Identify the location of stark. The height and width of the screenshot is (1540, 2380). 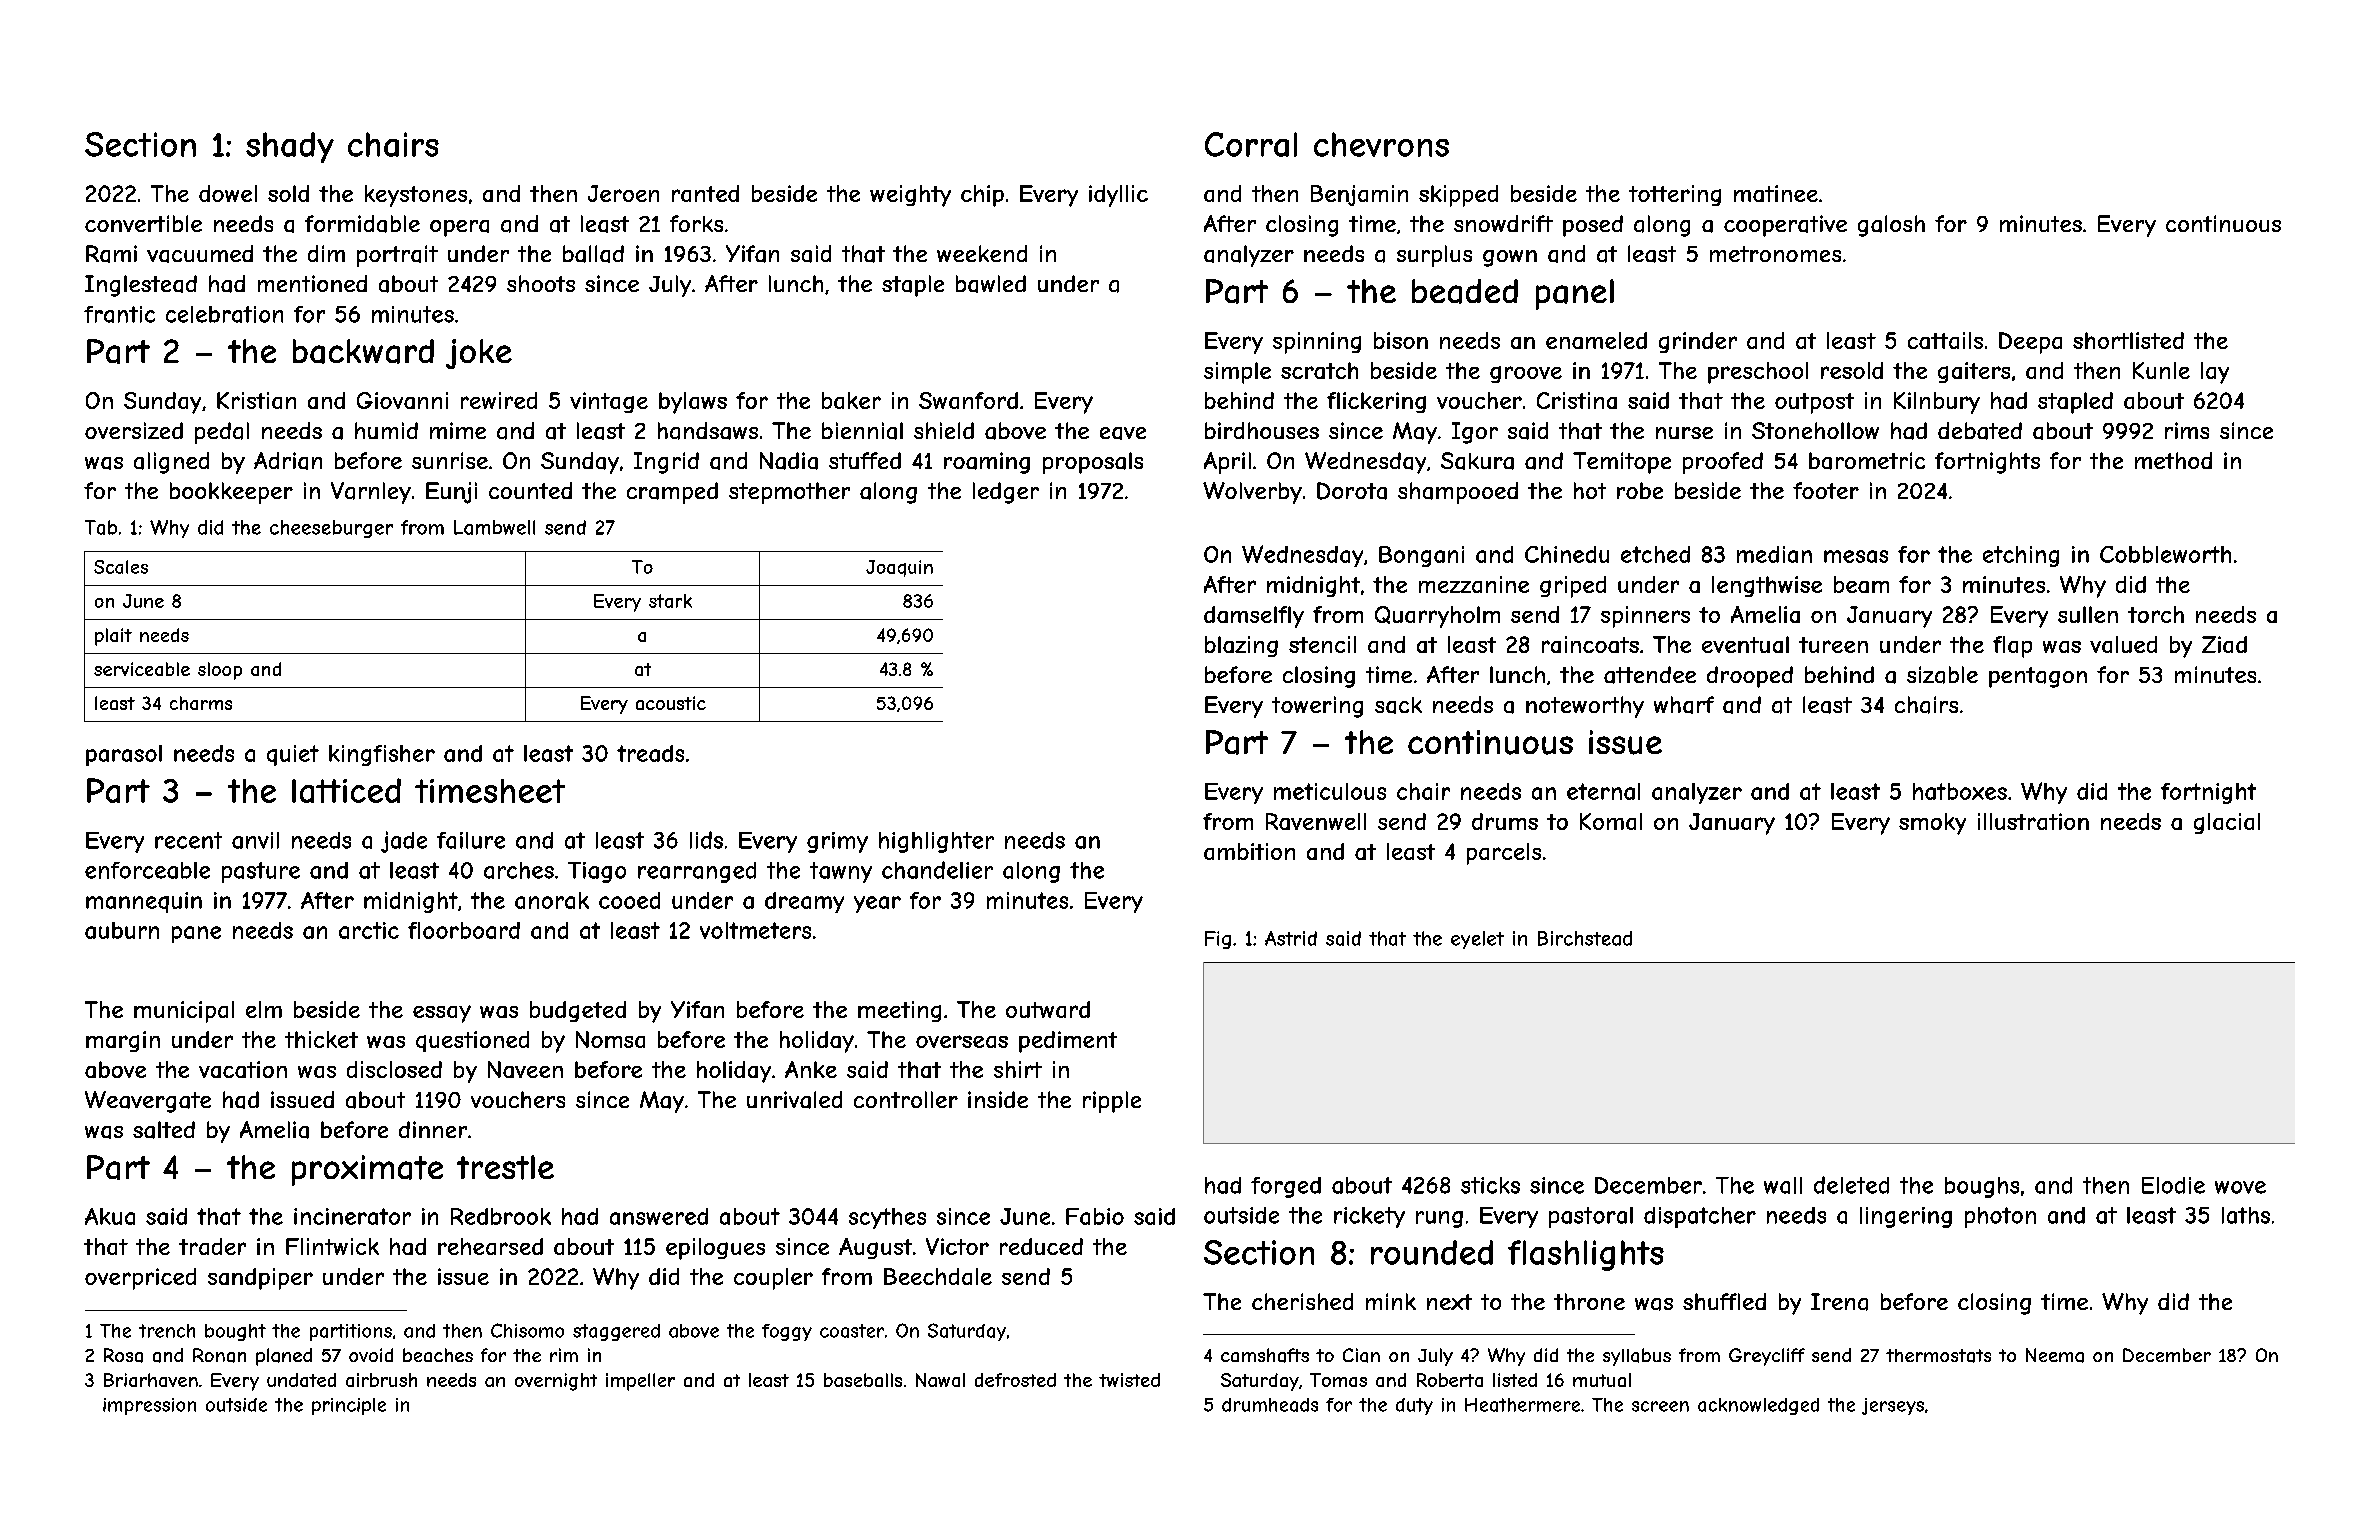
(670, 601).
